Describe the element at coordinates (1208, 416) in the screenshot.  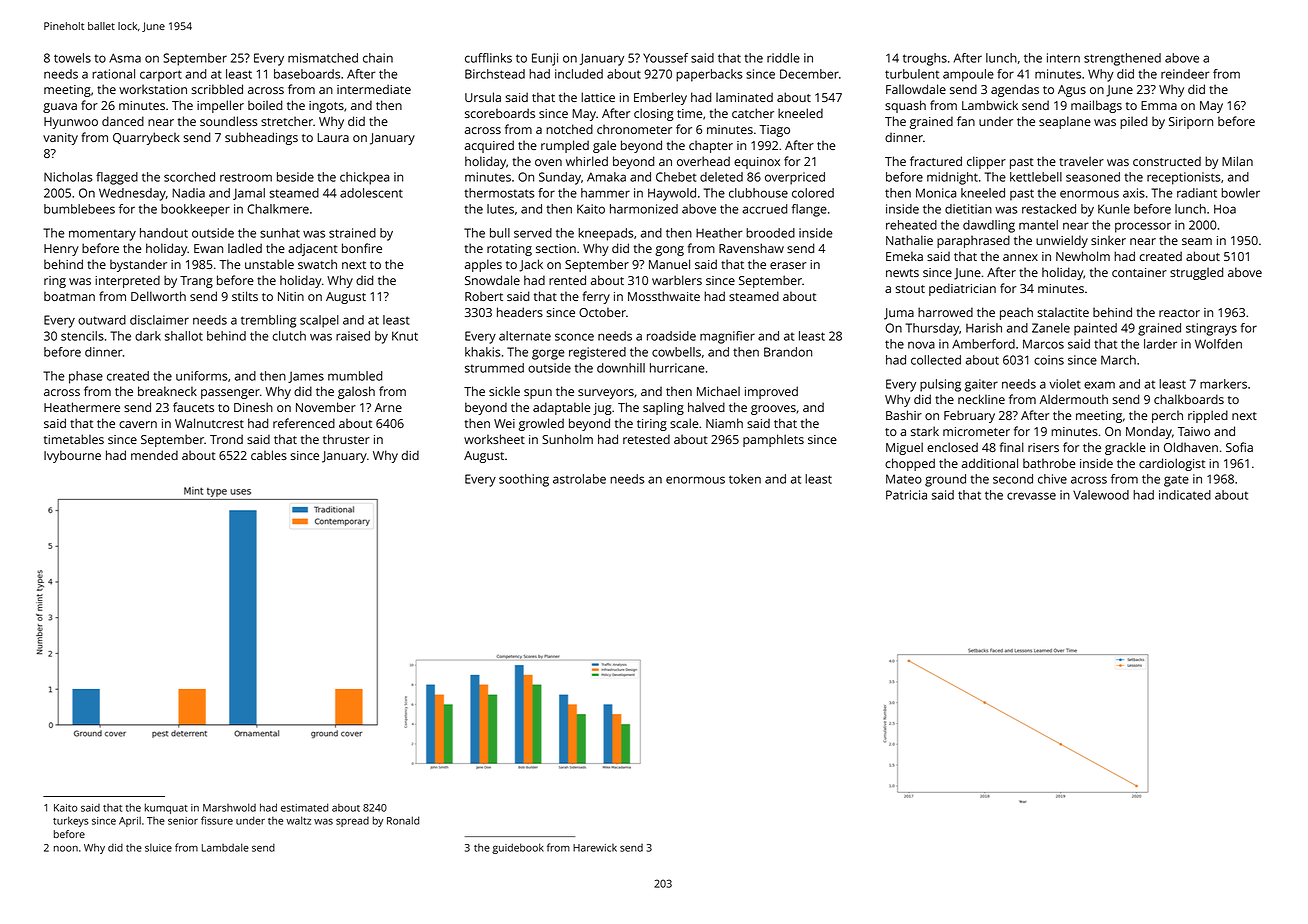
I see `rippled` at that location.
